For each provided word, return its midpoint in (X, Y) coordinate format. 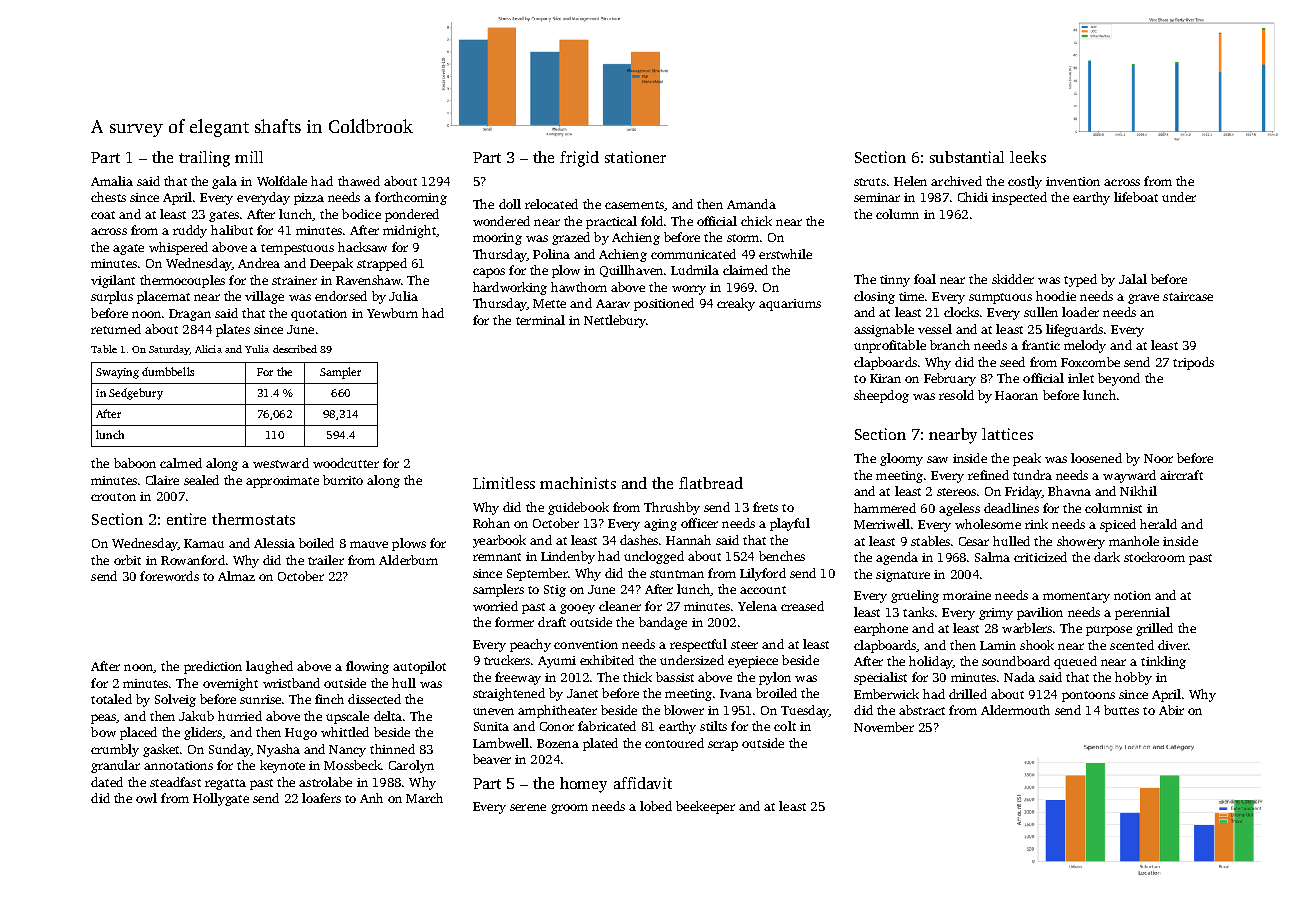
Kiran (885, 378)
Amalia (112, 181)
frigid (579, 159)
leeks (1028, 157)
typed (1080, 280)
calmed (181, 463)
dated (107, 782)
